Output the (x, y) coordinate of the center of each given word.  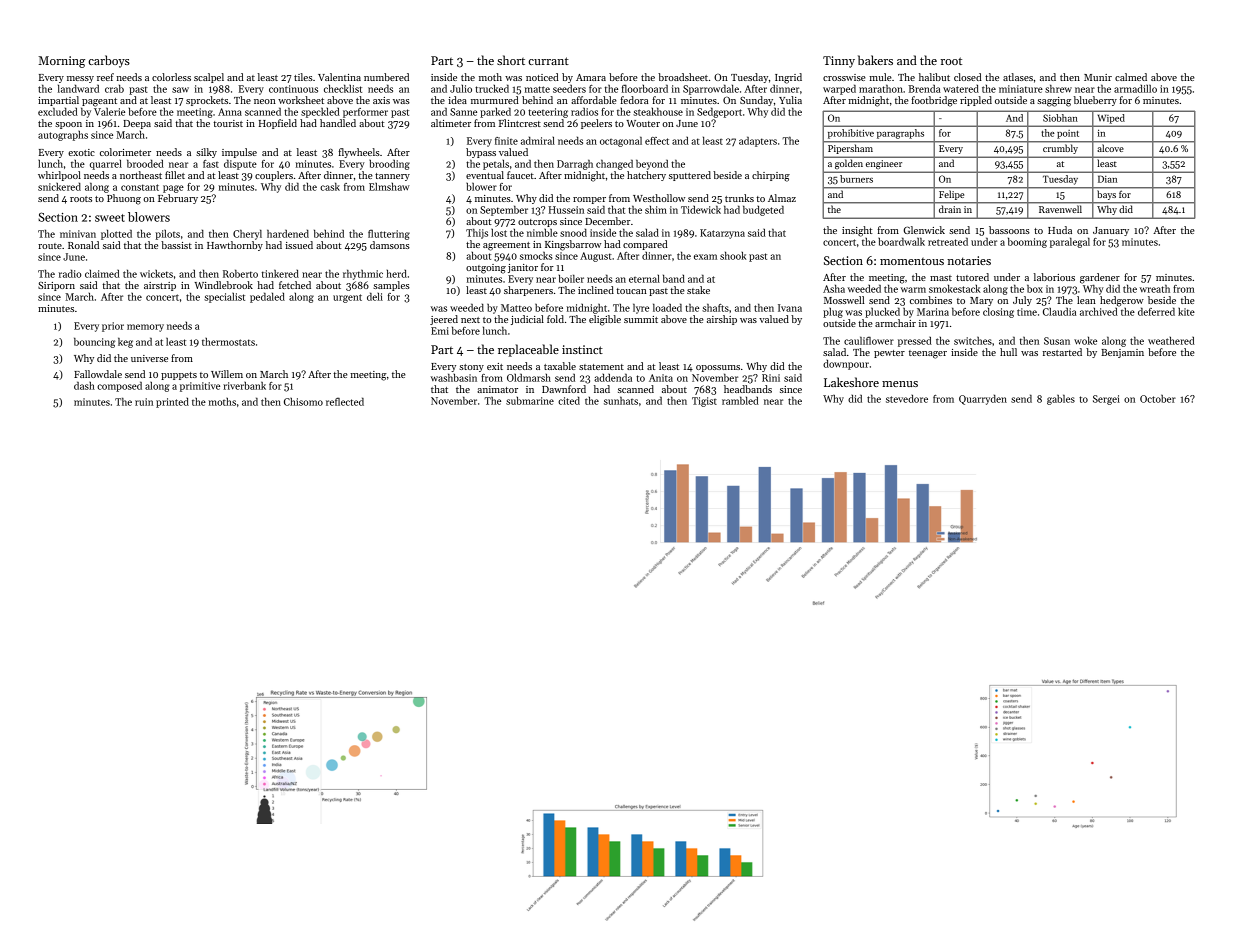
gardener (1100, 278)
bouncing (94, 342)
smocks (536, 255)
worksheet (301, 100)
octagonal (621, 141)
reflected (345, 401)
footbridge (934, 101)
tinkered (280, 273)
